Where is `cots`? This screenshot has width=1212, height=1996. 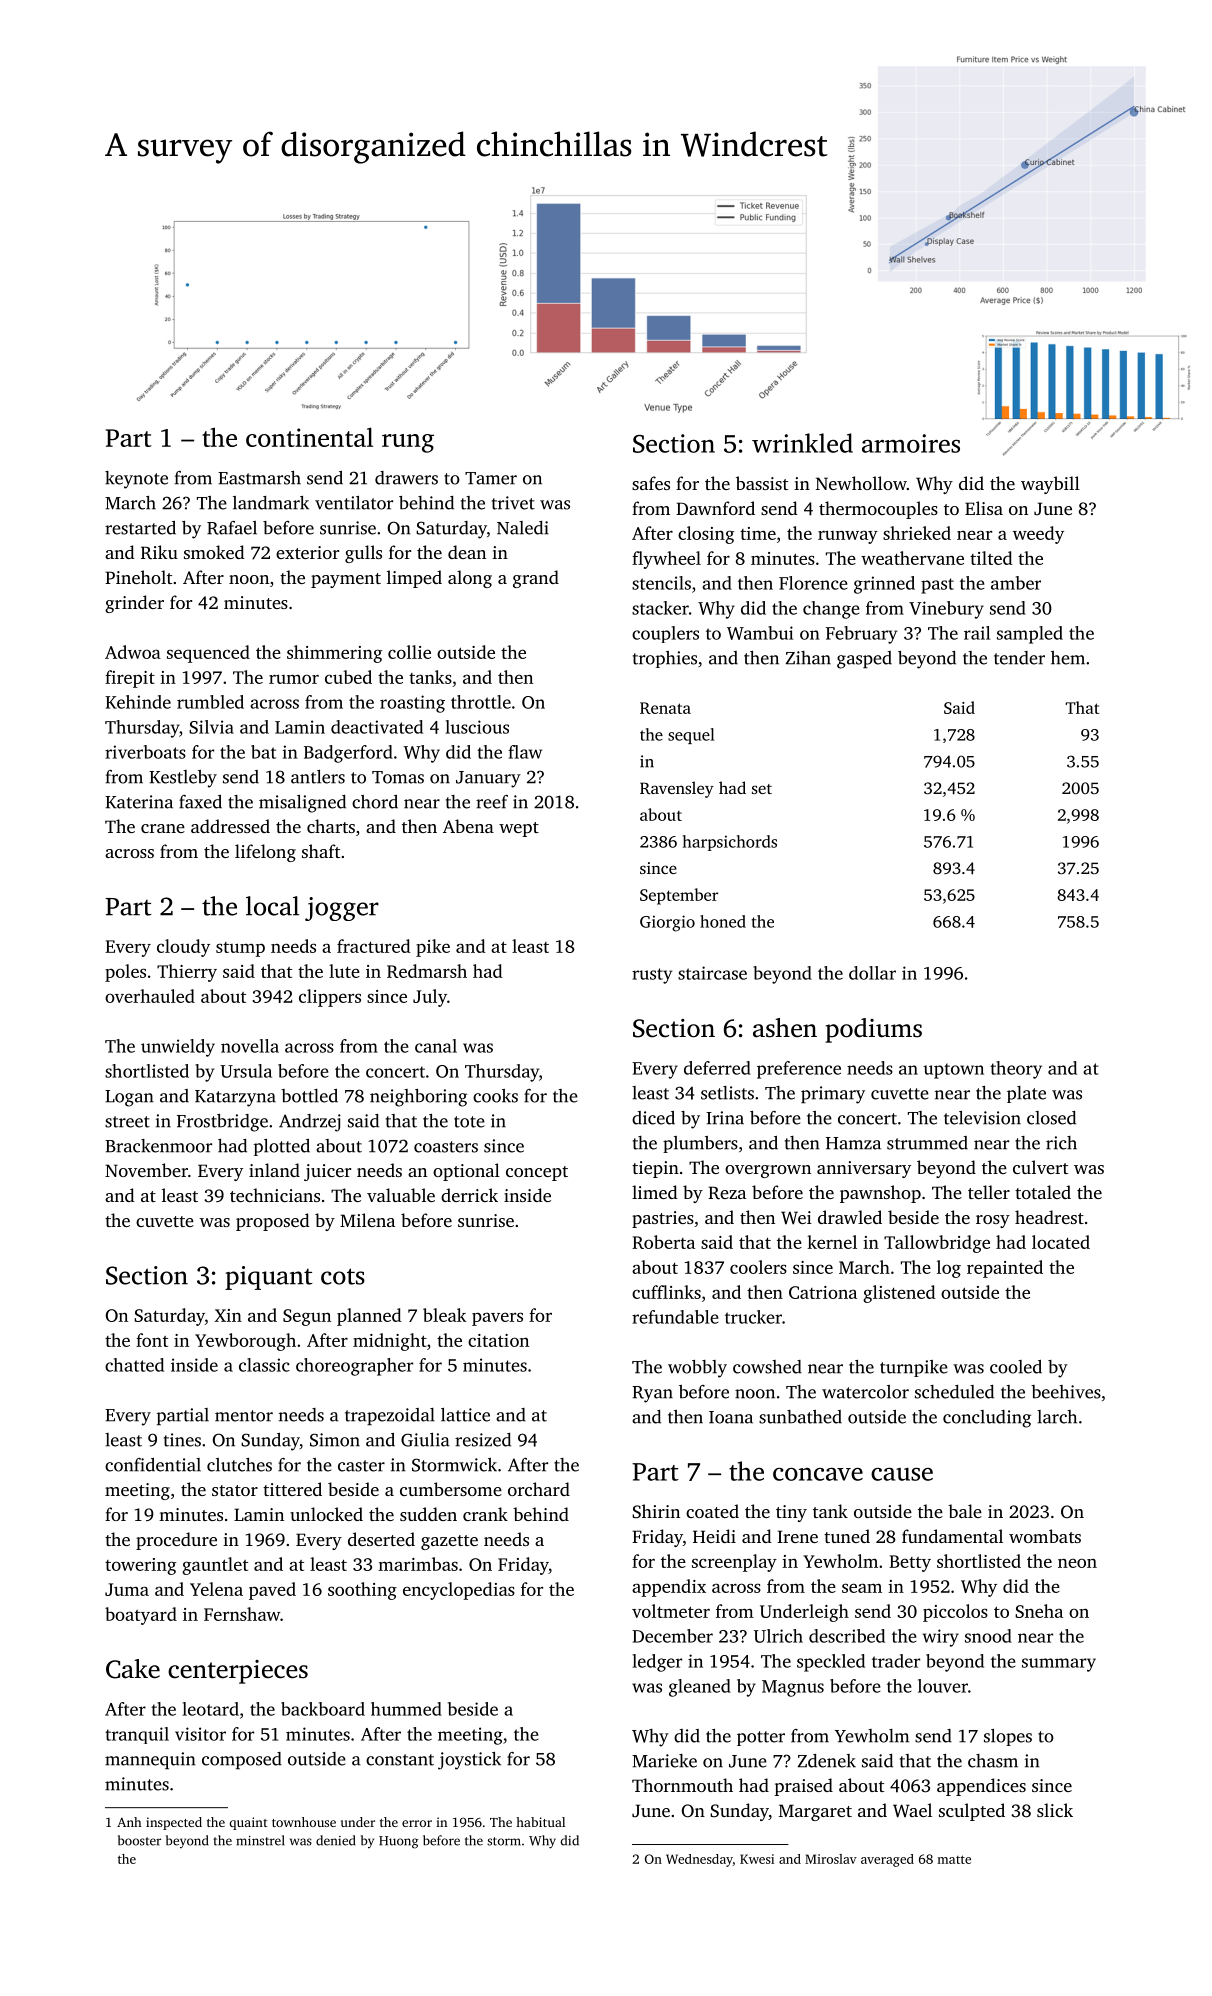
cots is located at coordinates (343, 1276).
